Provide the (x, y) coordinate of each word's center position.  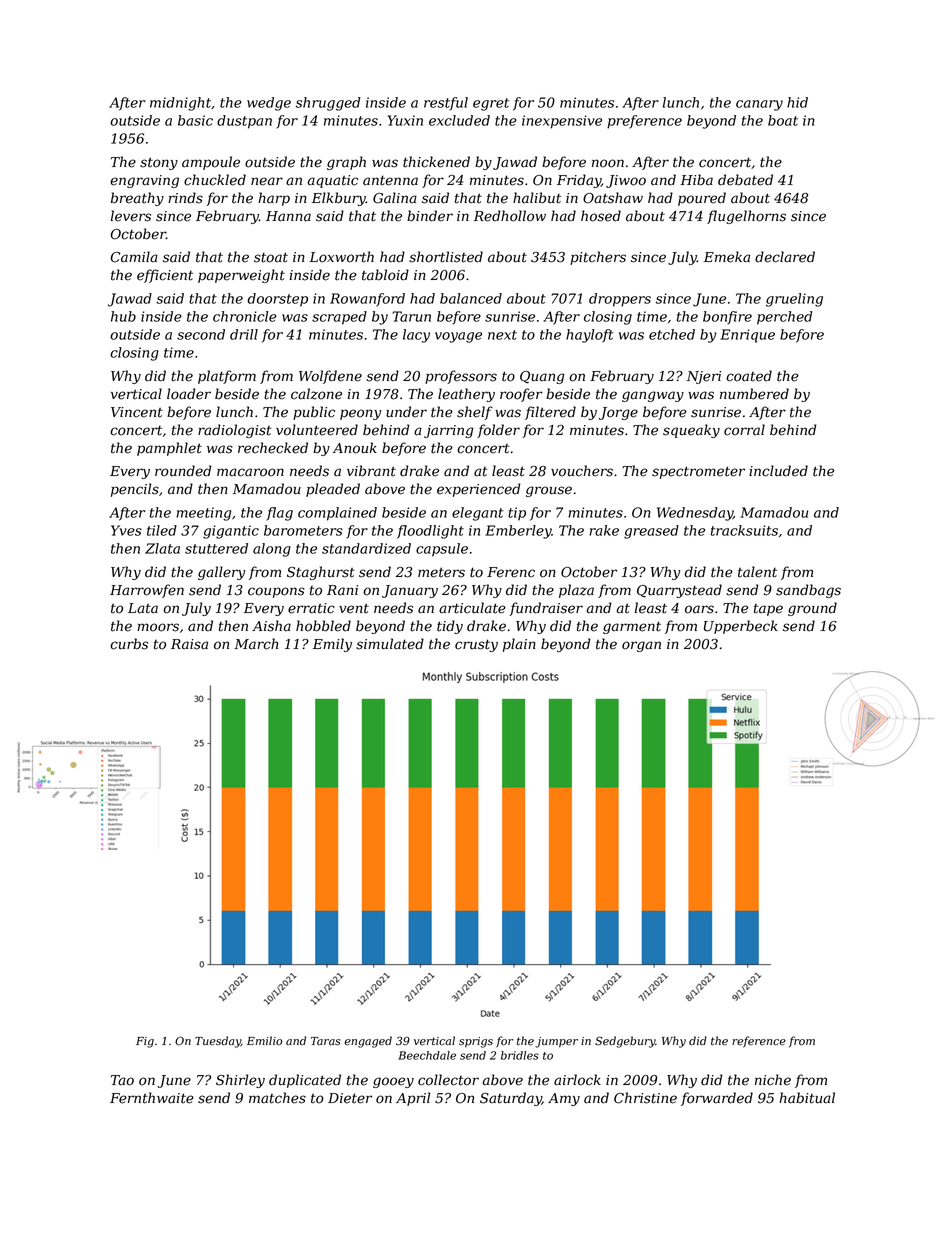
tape (768, 610)
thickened (436, 162)
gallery (222, 573)
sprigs (476, 1042)
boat (783, 120)
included (778, 471)
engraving (144, 181)
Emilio (264, 1040)
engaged (368, 1042)
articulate (472, 608)
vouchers (582, 471)
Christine (645, 1098)
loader (189, 394)
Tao (122, 1080)
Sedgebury (625, 1042)
